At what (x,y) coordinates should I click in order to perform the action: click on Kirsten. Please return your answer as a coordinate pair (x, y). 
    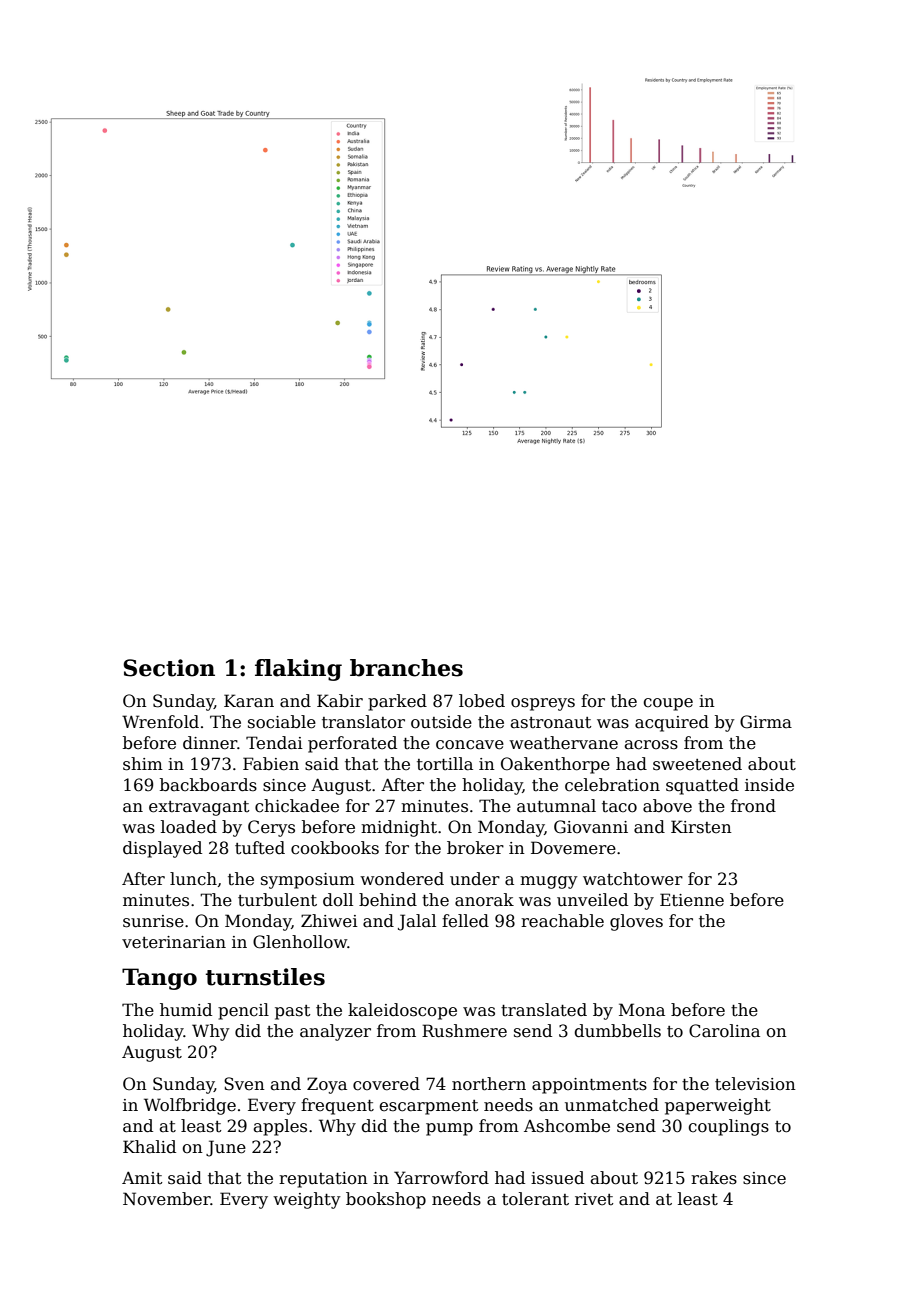
    Looking at the image, I should click on (701, 827).
